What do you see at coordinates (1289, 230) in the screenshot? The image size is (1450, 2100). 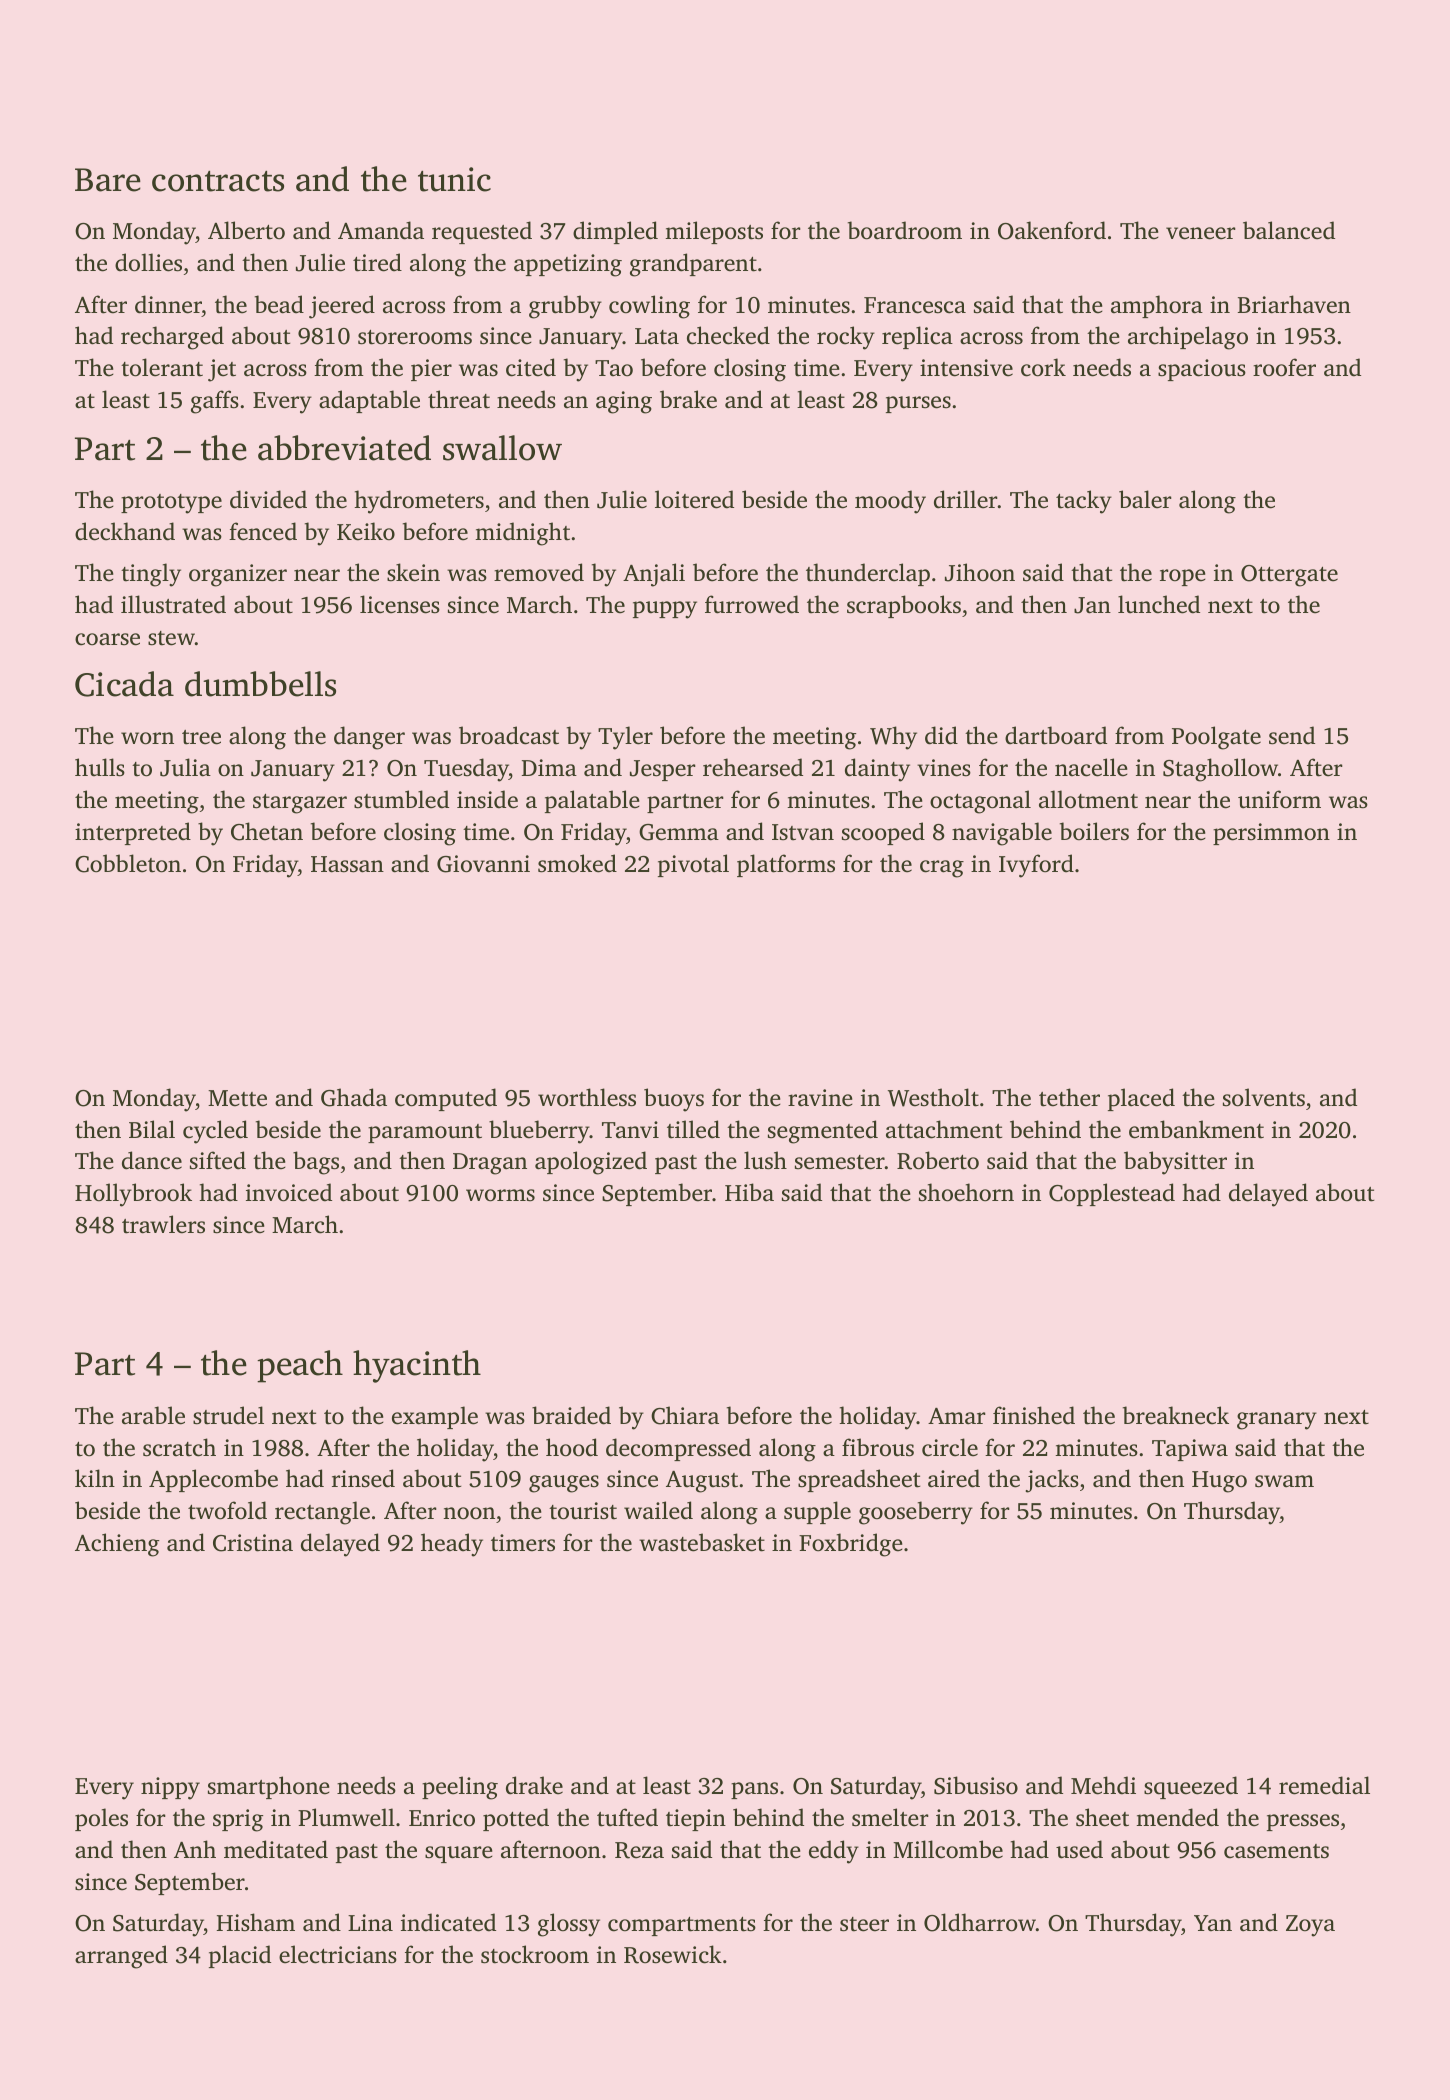 I see `balanced` at bounding box center [1289, 230].
